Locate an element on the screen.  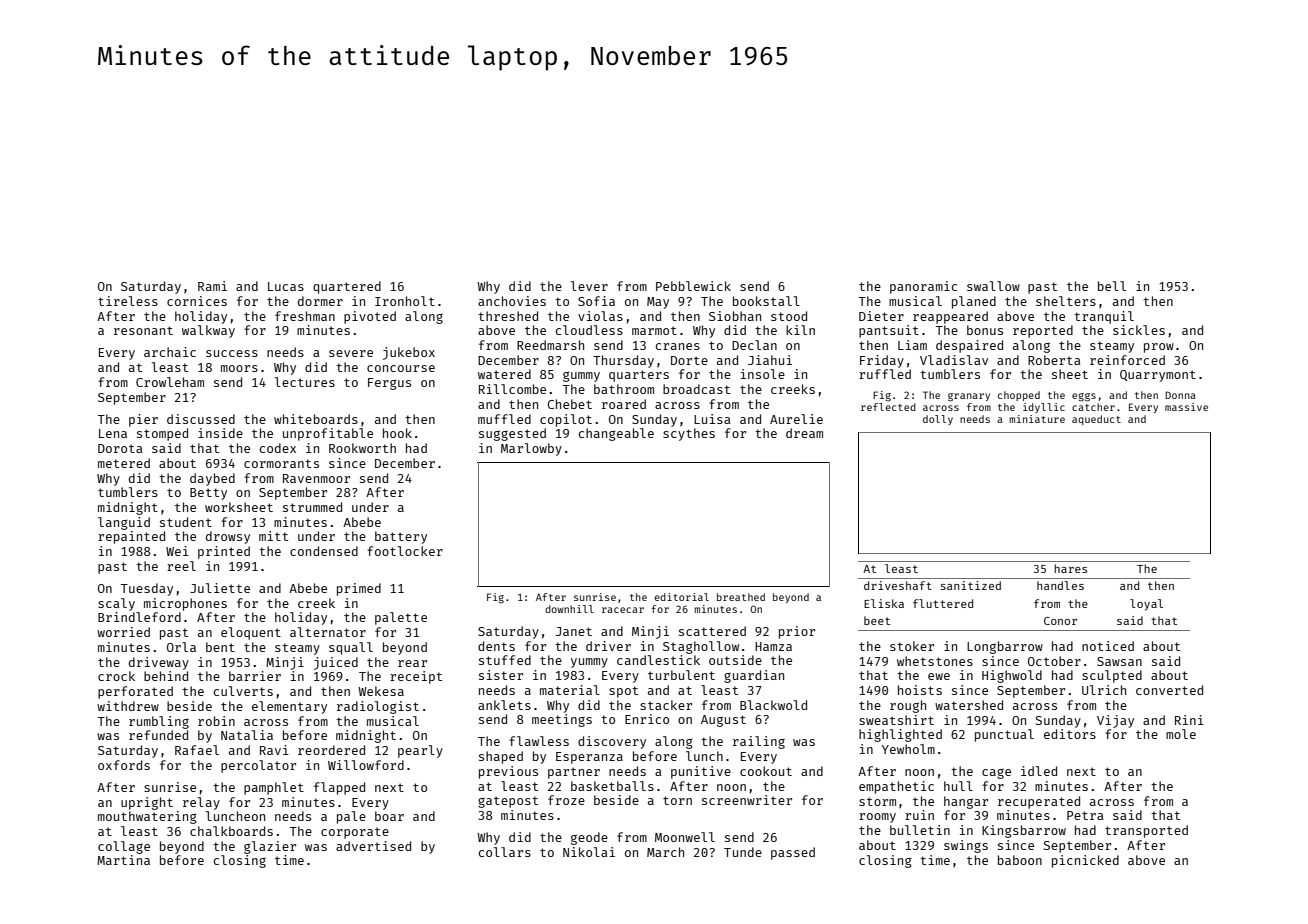
Martina is located at coordinates (123, 860).
